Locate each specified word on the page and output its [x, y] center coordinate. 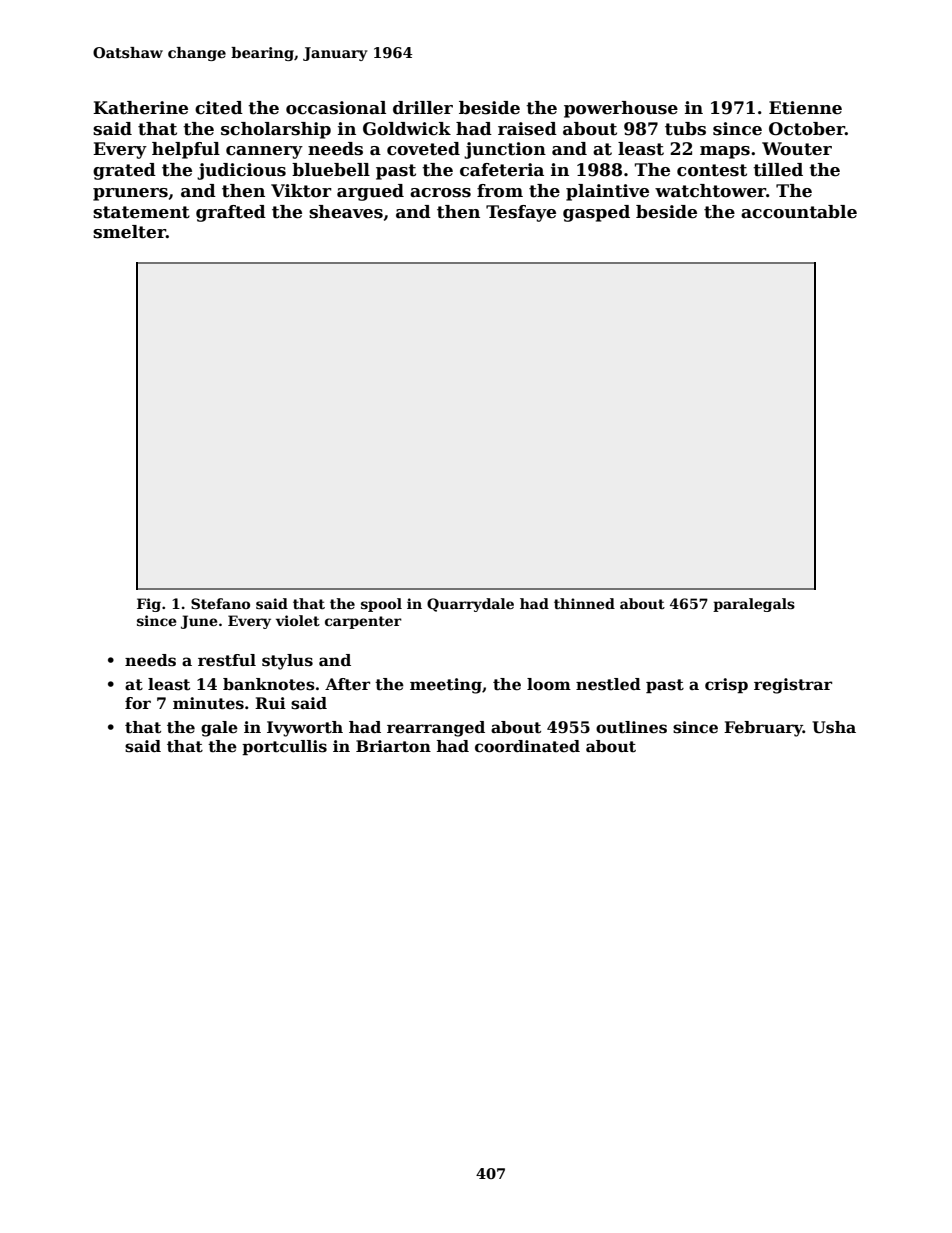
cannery [264, 152]
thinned [584, 603]
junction [505, 150]
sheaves [346, 212]
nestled [608, 684]
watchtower [710, 191]
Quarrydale [470, 605]
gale [219, 729]
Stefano [220, 603]
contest [712, 170]
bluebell [331, 170]
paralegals [754, 605]
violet [298, 620]
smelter [129, 232]
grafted [231, 213]
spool [381, 605]
